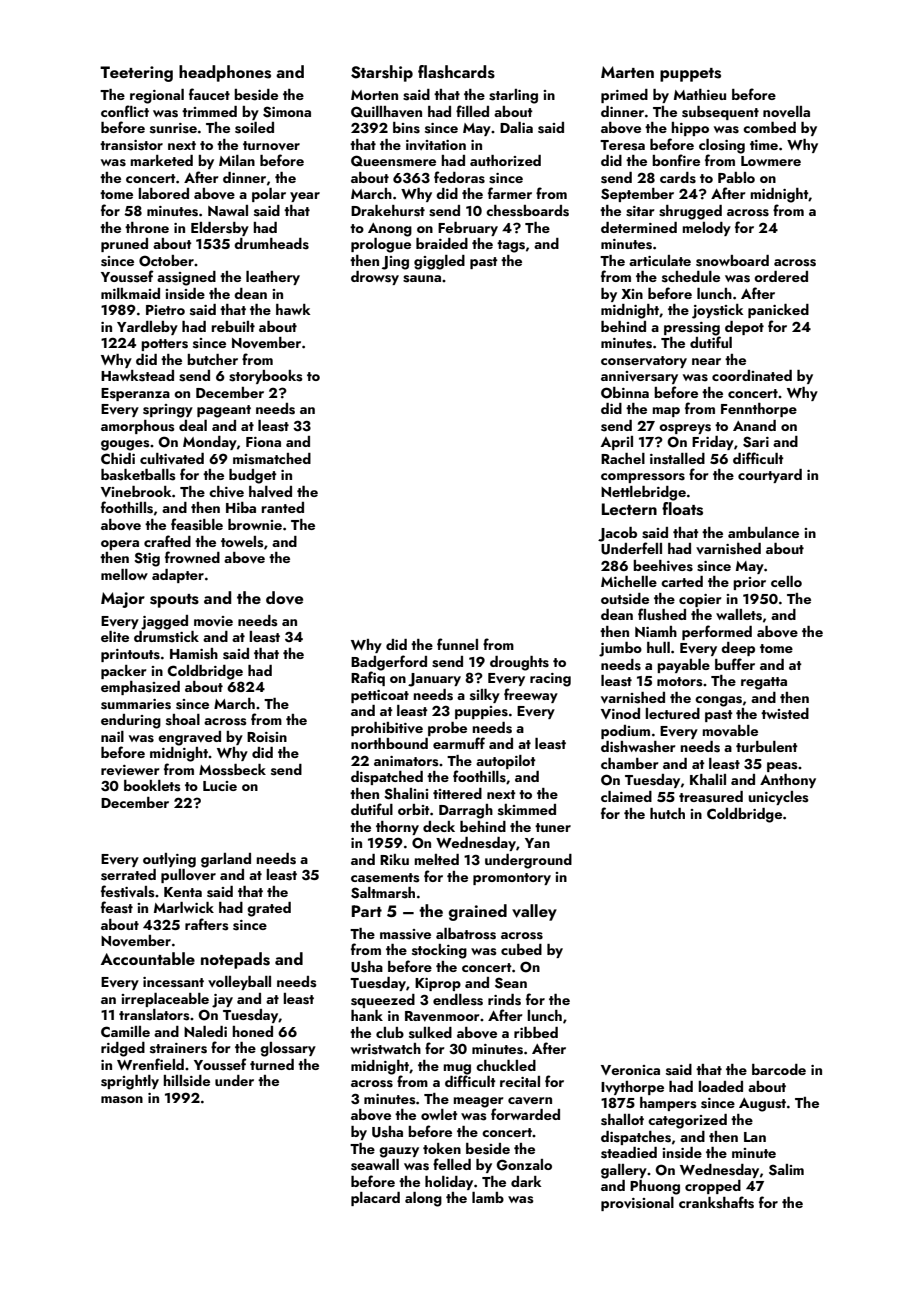 The height and width of the image is (1308, 924). I want to click on Morten, so click(374, 95).
